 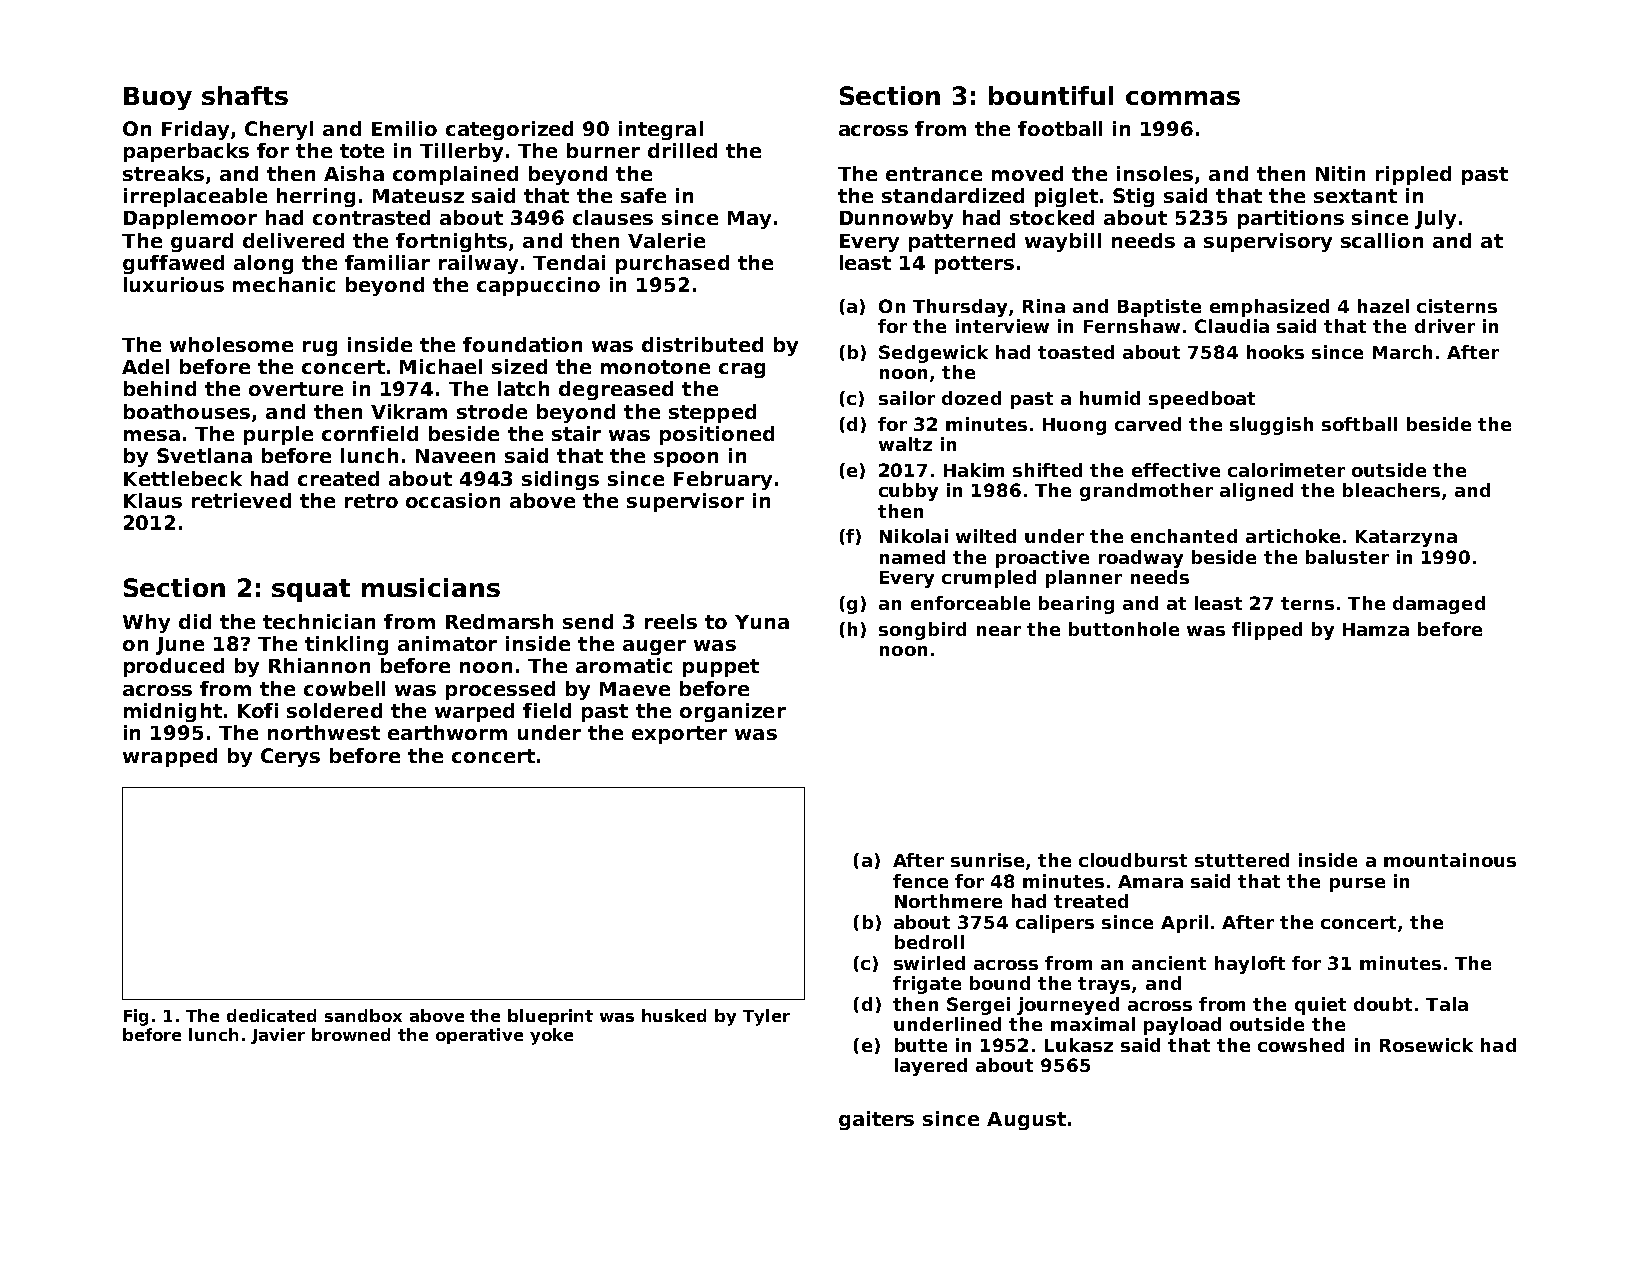 I want to click on reels, so click(x=671, y=621).
